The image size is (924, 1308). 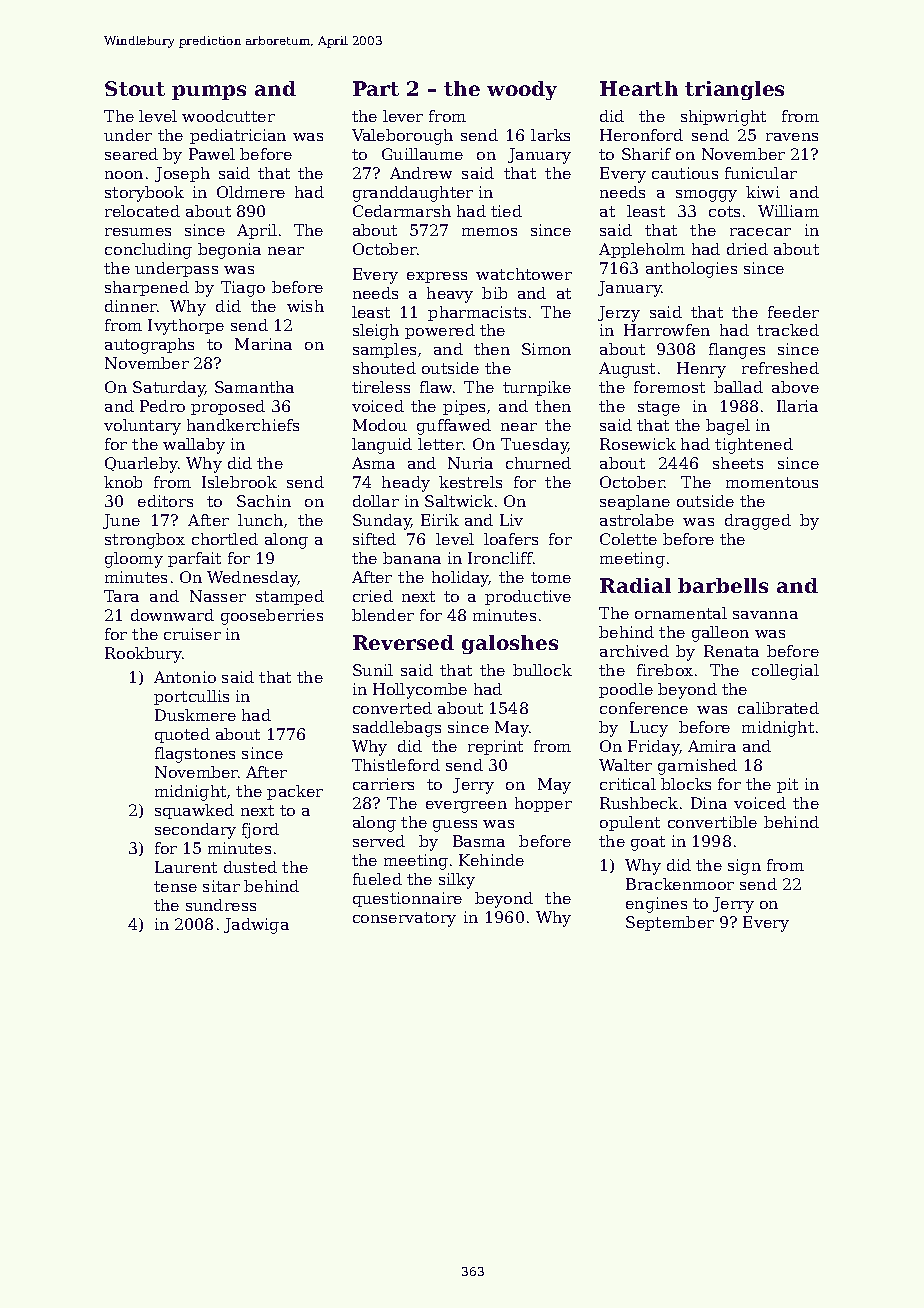 I want to click on secondary, so click(x=195, y=831).
